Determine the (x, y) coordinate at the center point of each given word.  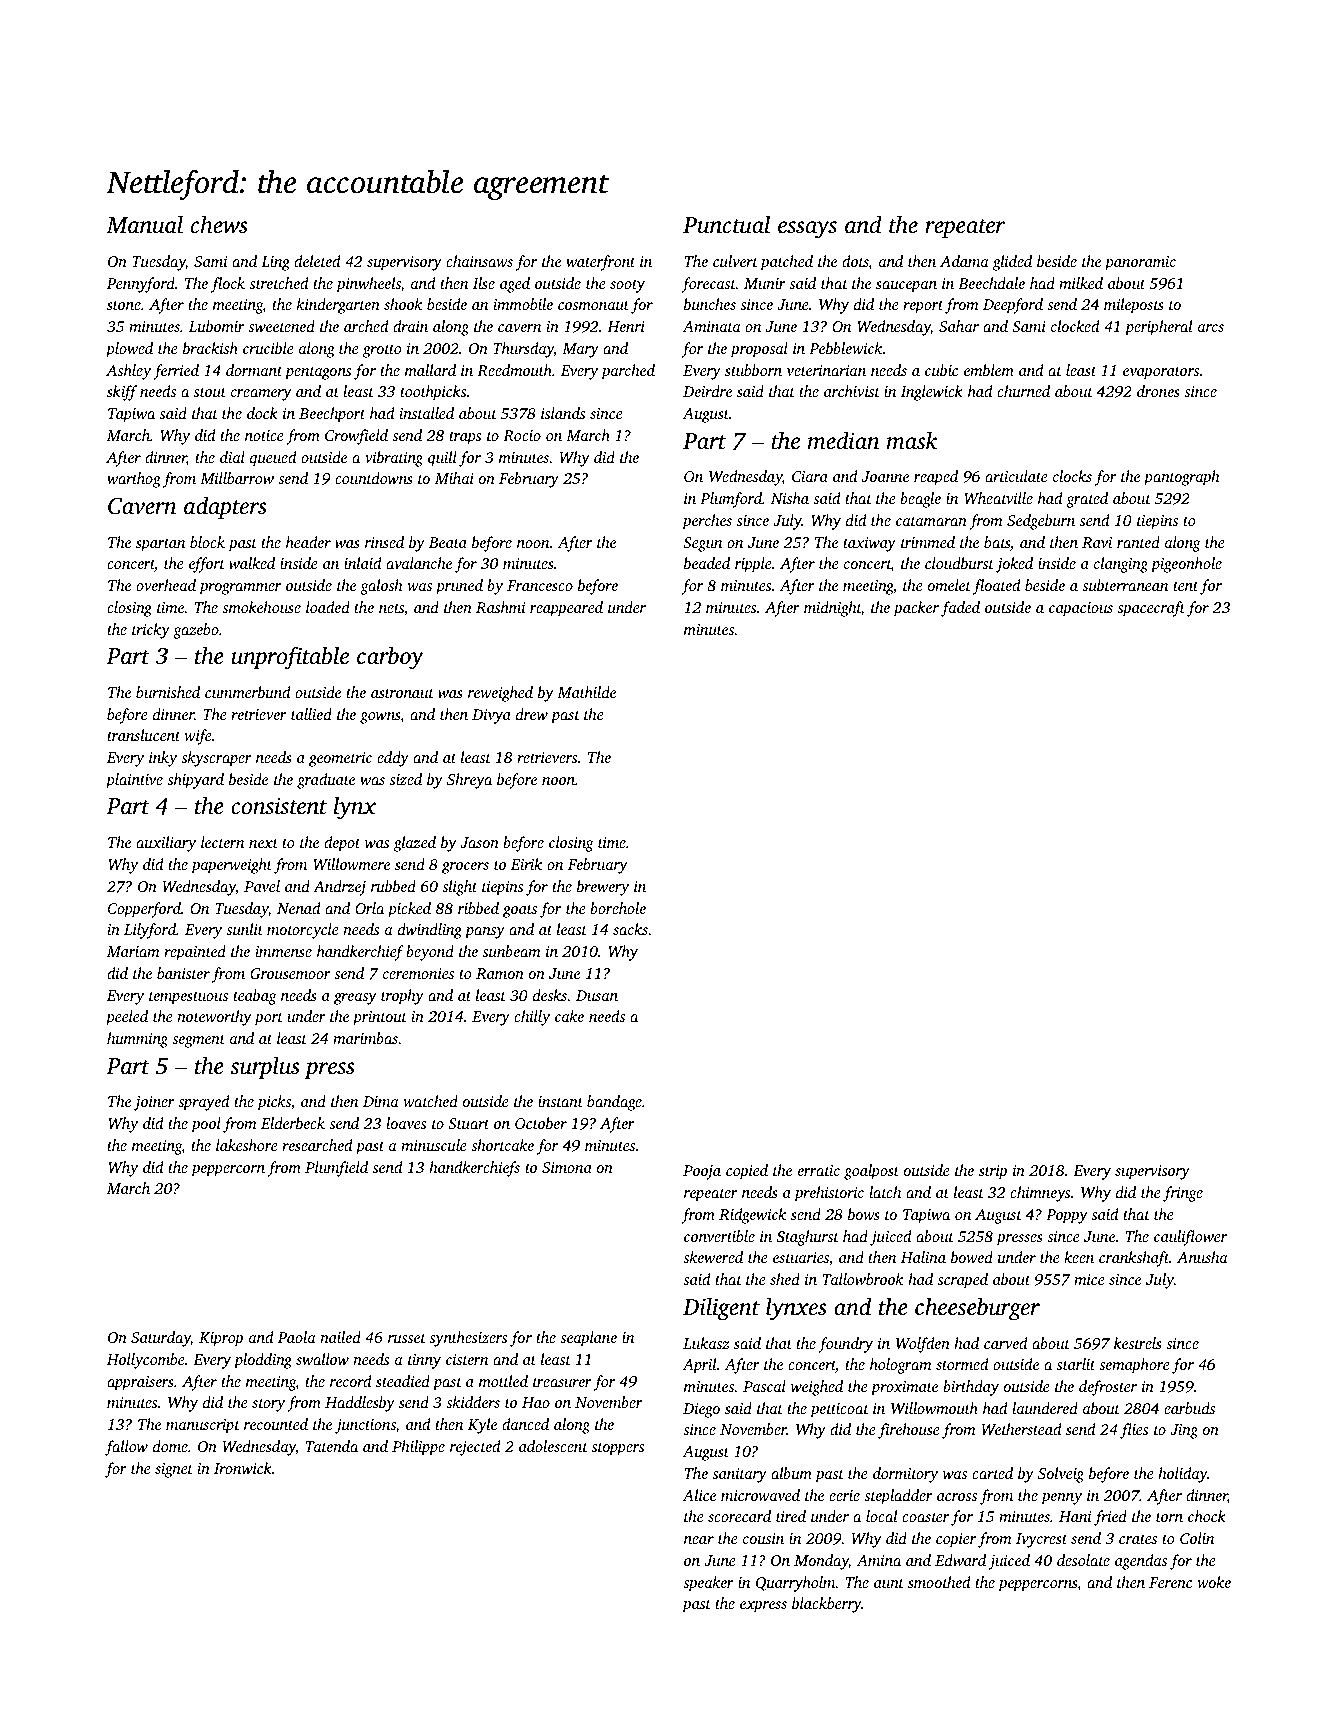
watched (430, 1101)
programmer (240, 589)
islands (563, 413)
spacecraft (1151, 609)
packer (916, 609)
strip (993, 1172)
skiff (122, 393)
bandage (614, 1103)
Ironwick (243, 1468)
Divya (491, 716)
